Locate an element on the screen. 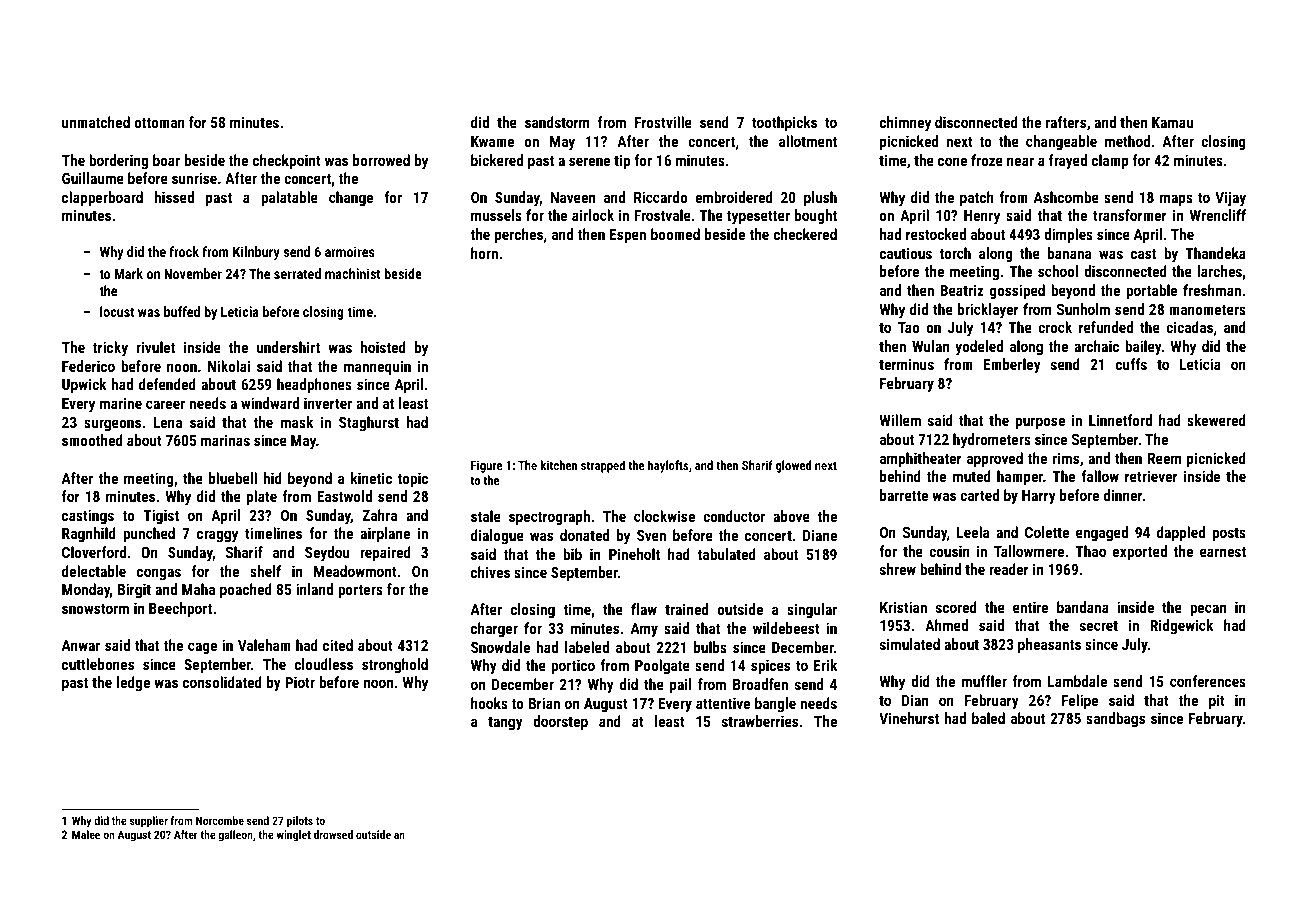 Image resolution: width=1308 pixels, height=924 pixels. winglet is located at coordinates (294, 836).
